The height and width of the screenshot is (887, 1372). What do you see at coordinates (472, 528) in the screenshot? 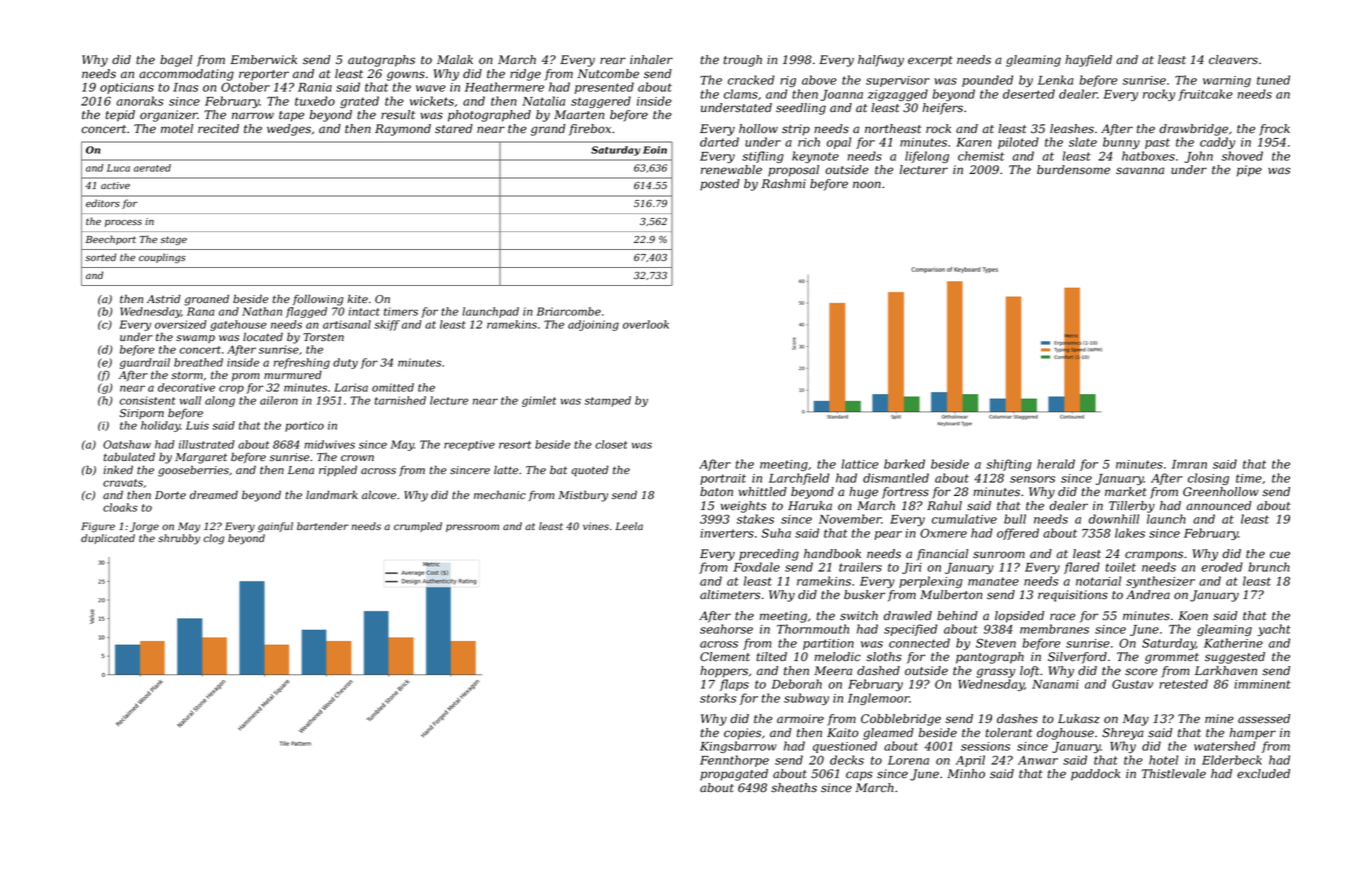
I see `pressroom` at bounding box center [472, 528].
